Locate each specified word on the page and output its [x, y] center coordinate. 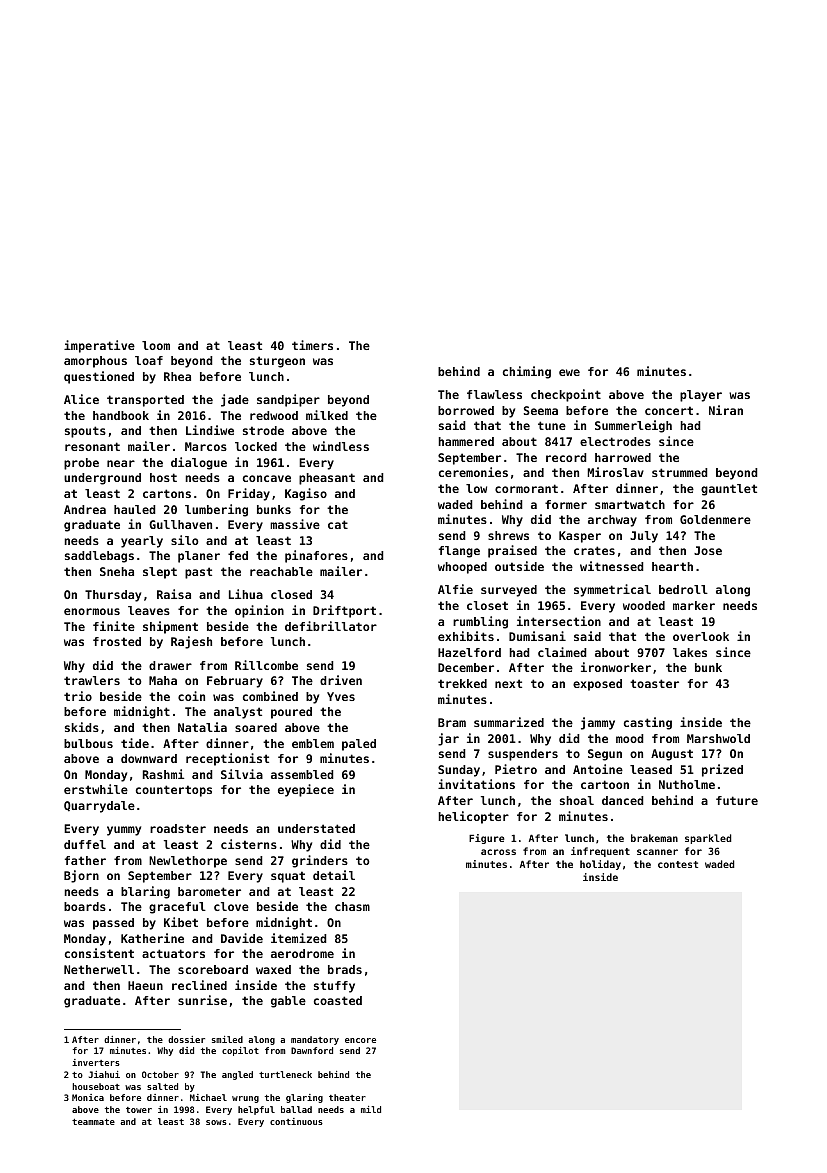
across [498, 852]
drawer [170, 665]
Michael [208, 1097]
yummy [124, 831]
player [701, 396]
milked [327, 415]
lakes [690, 652]
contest [678, 864]
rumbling [480, 622]
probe [81, 464]
